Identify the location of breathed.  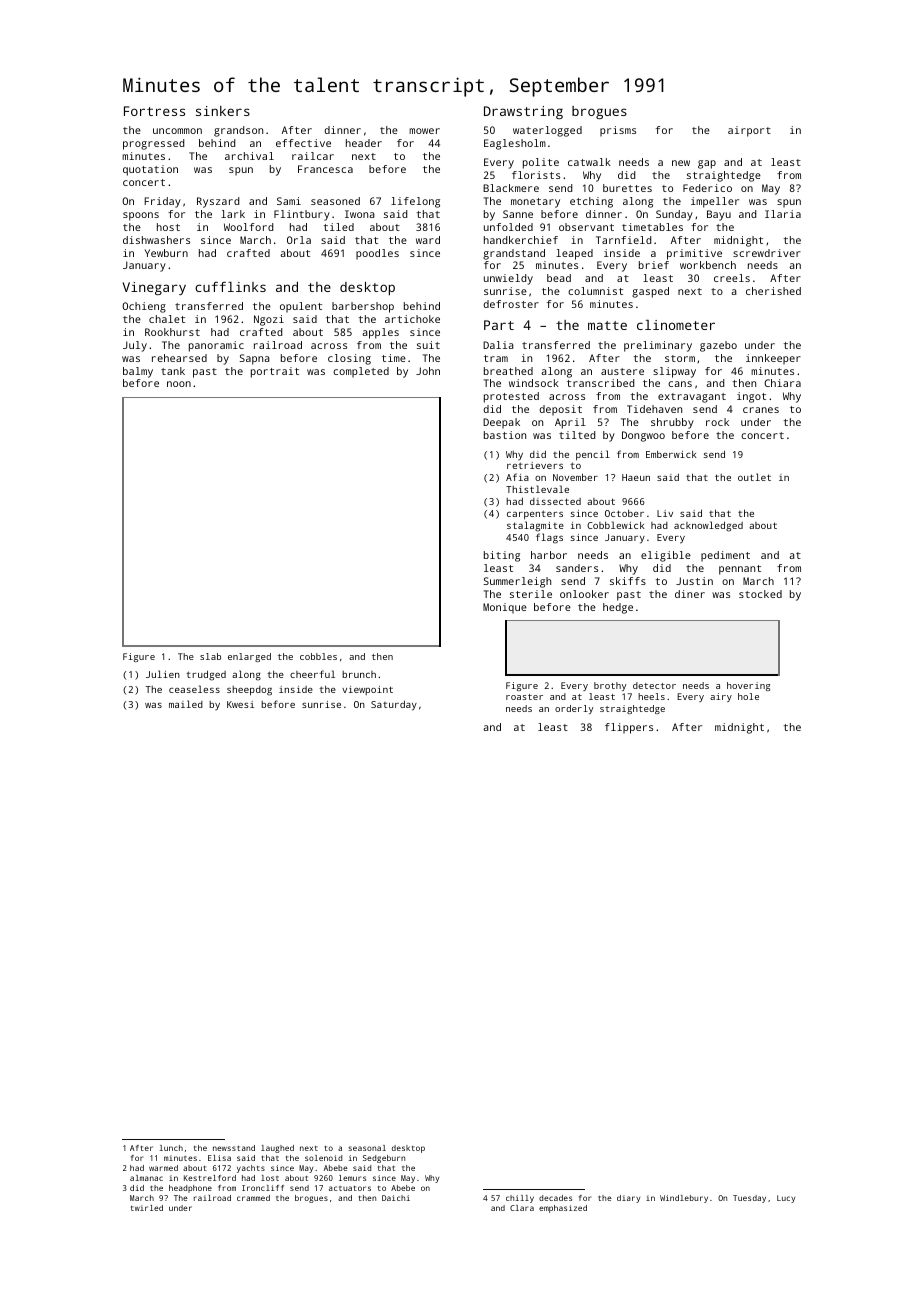
(508, 371).
